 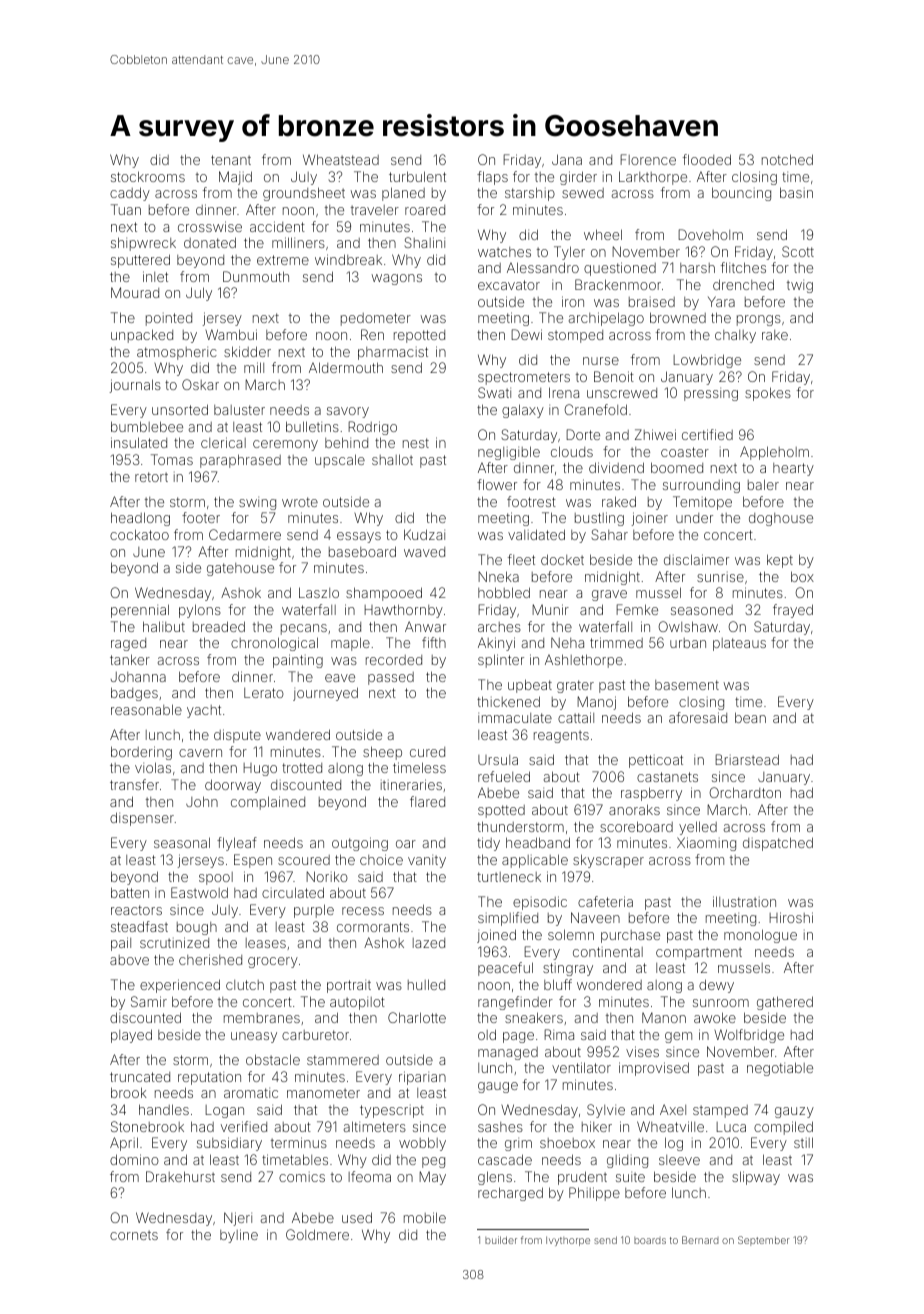 I want to click on eave, so click(x=340, y=678).
